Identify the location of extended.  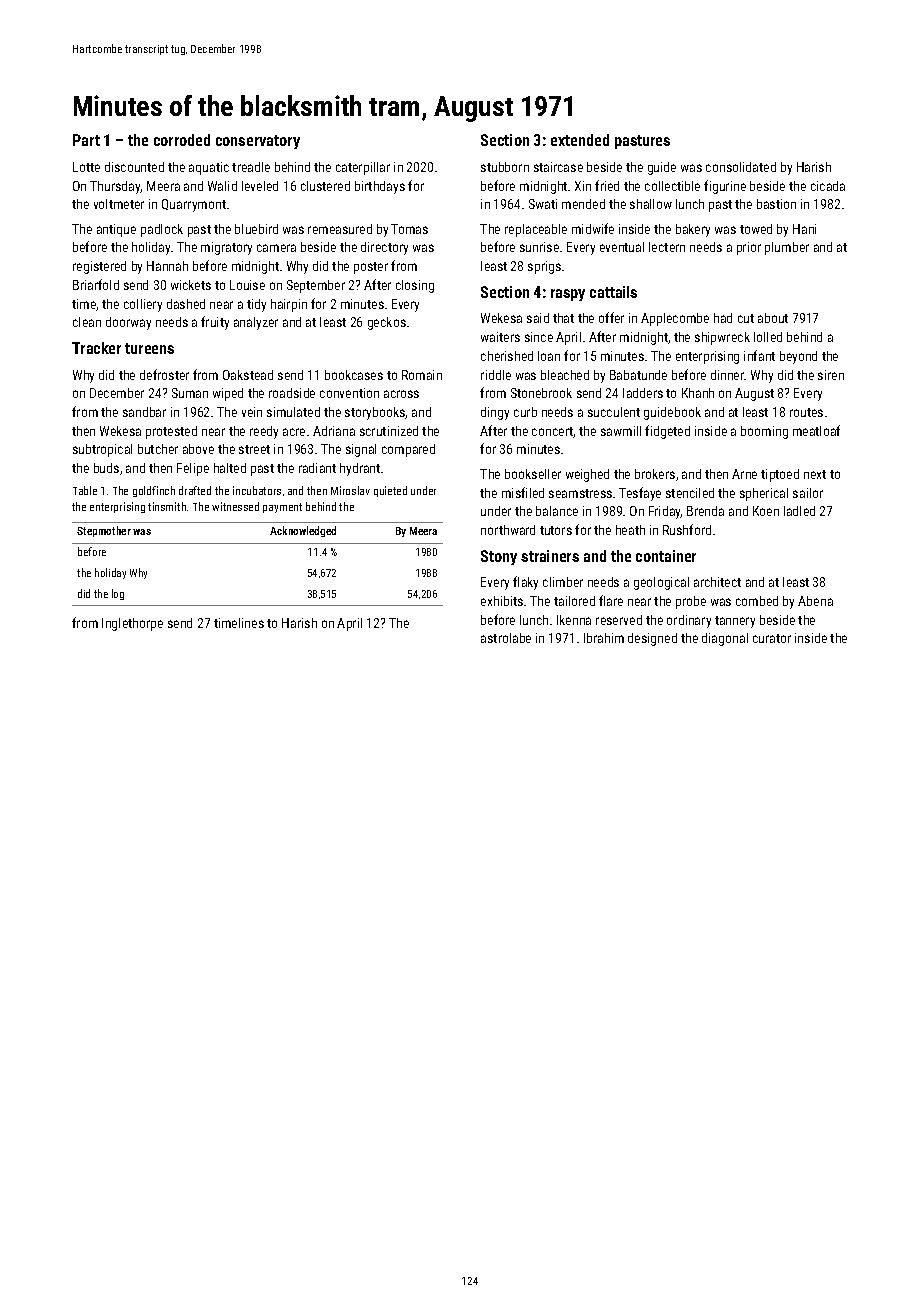
(580, 140).
